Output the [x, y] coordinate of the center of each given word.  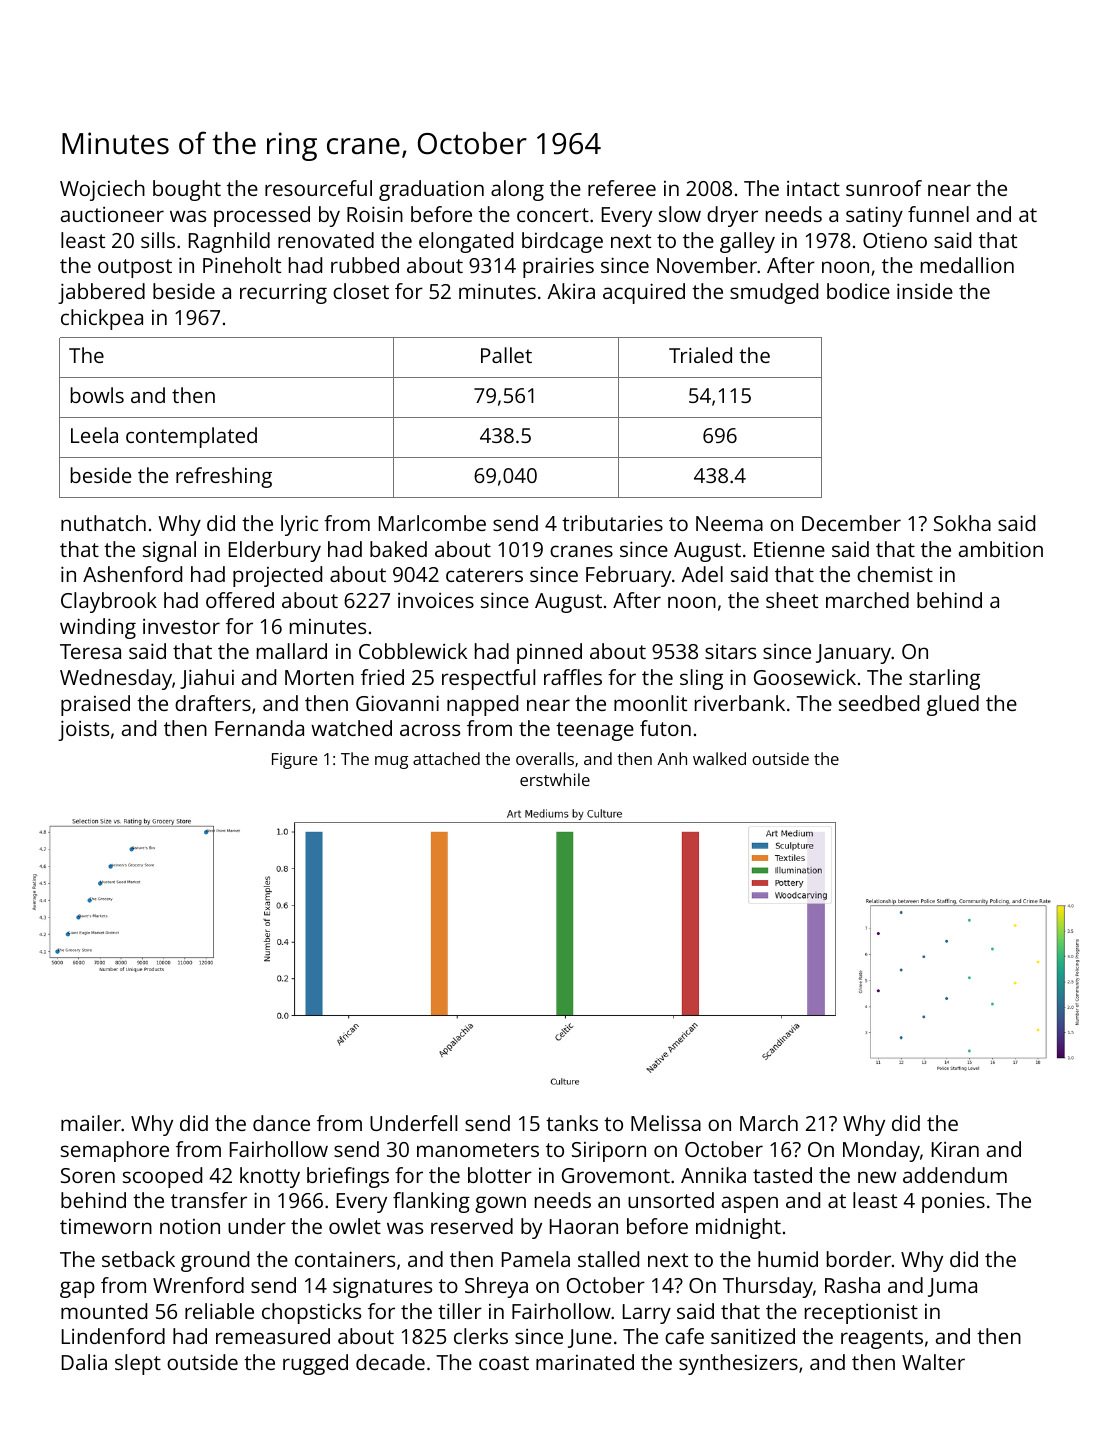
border [859, 1259]
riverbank [740, 703]
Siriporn [609, 1151]
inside [925, 291]
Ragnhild [229, 242]
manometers [478, 1150]
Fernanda [259, 728]
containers [345, 1259]
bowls [97, 395]
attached [446, 758]
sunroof [884, 188]
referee [622, 188]
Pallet [506, 355]
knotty [270, 1177]
